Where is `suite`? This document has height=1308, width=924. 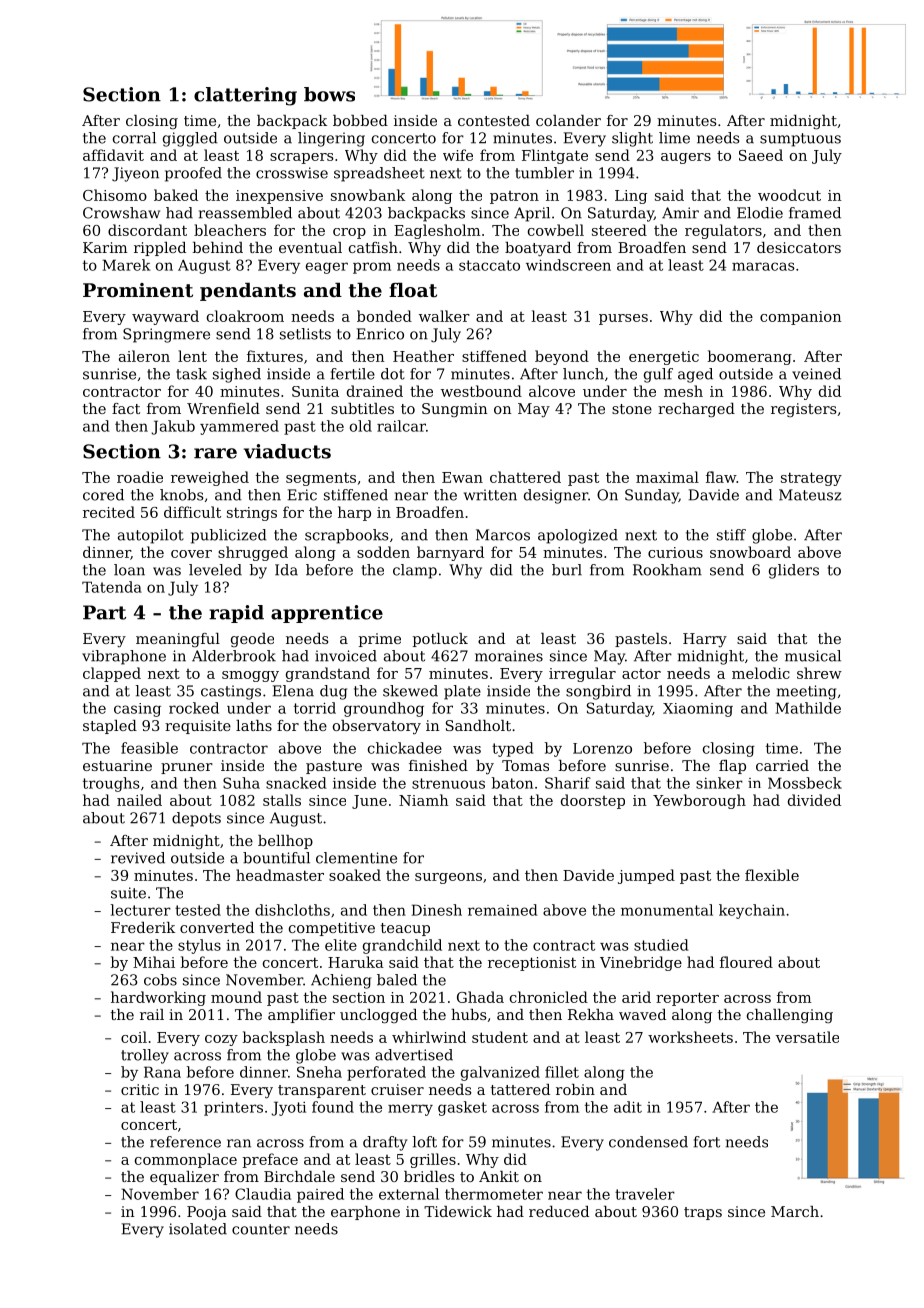 suite is located at coordinates (128, 893).
